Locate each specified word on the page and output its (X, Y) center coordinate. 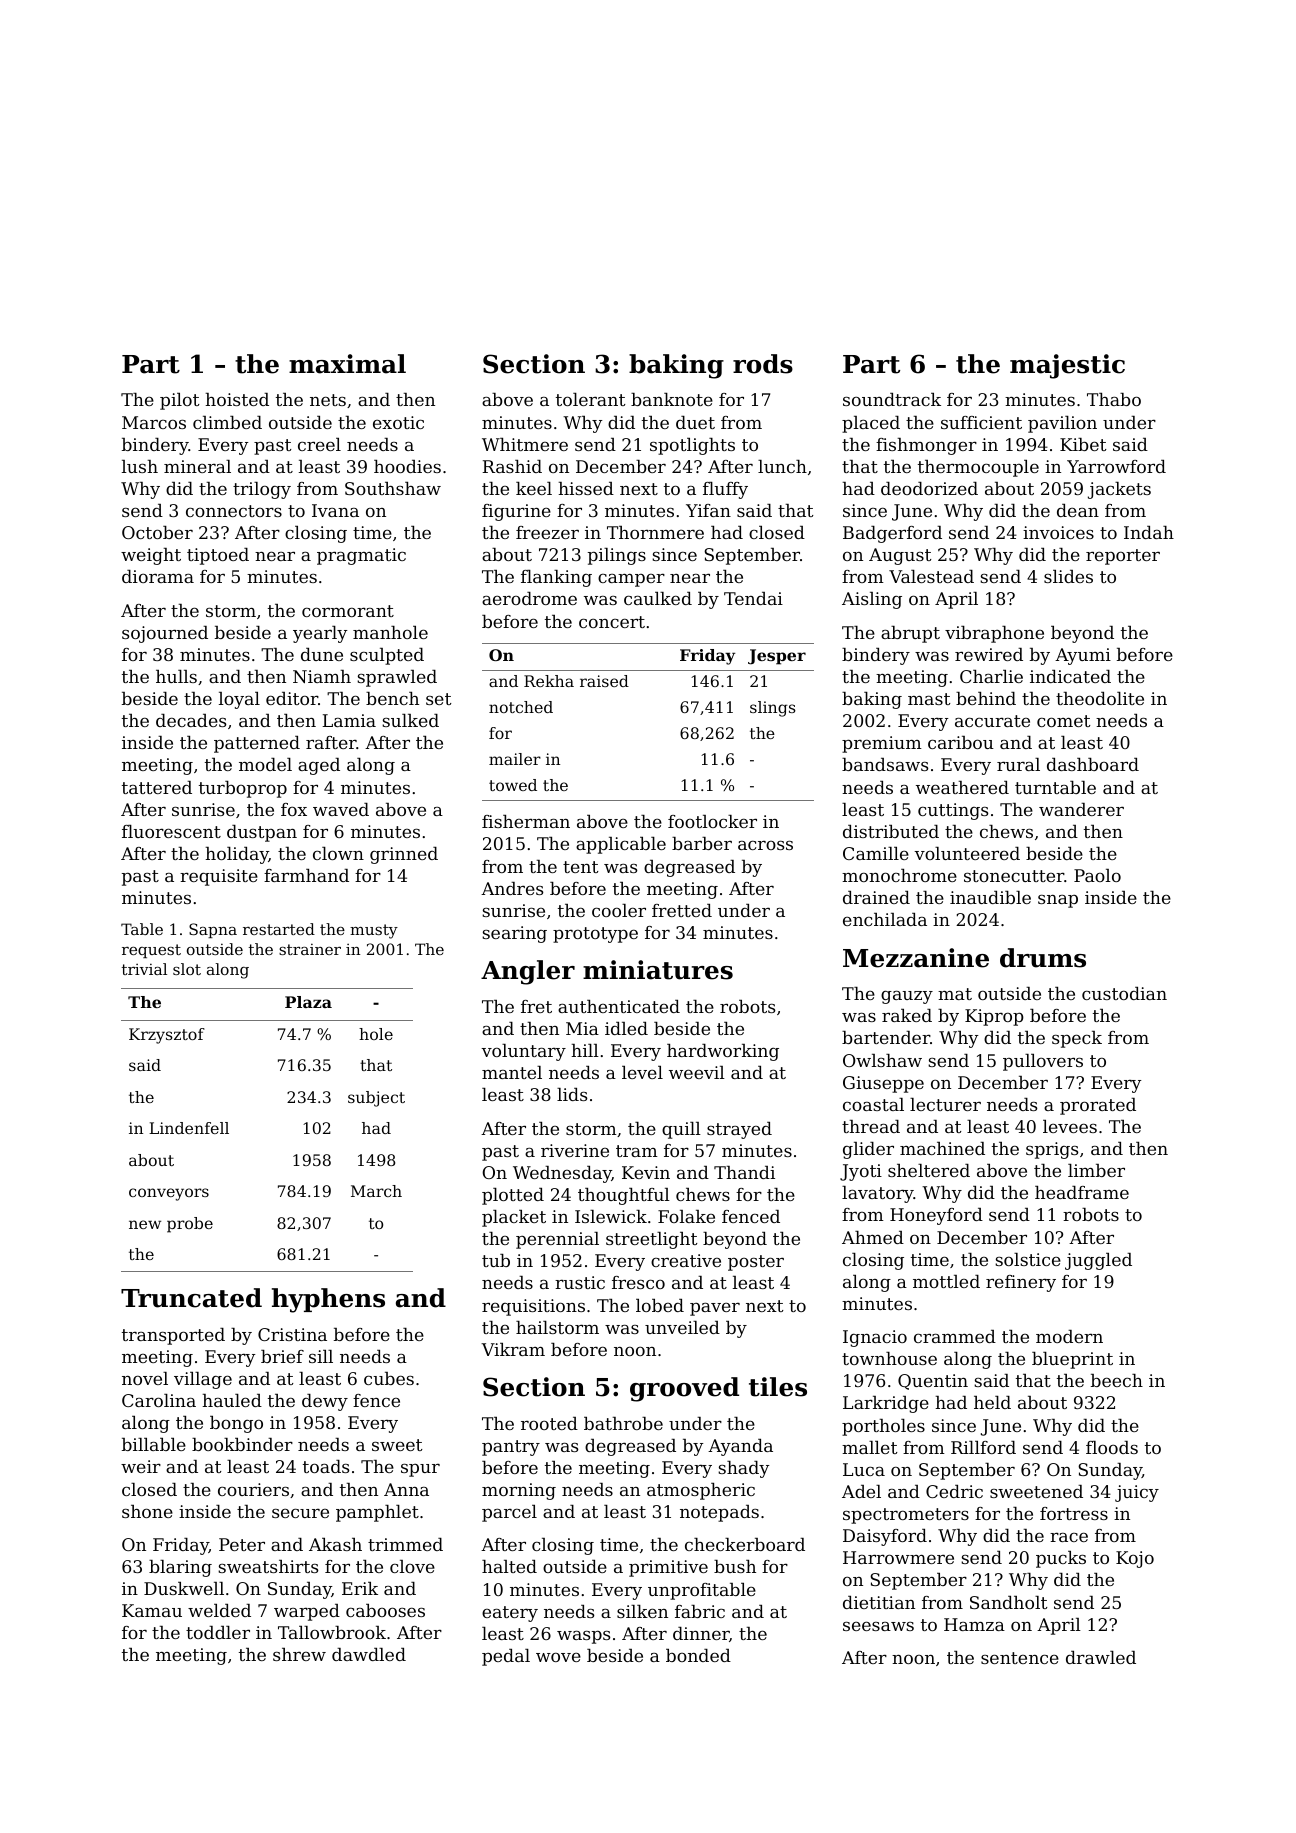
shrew (299, 1654)
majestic (1067, 366)
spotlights (692, 446)
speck (1077, 1039)
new (145, 1224)
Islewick (611, 1216)
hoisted (237, 399)
